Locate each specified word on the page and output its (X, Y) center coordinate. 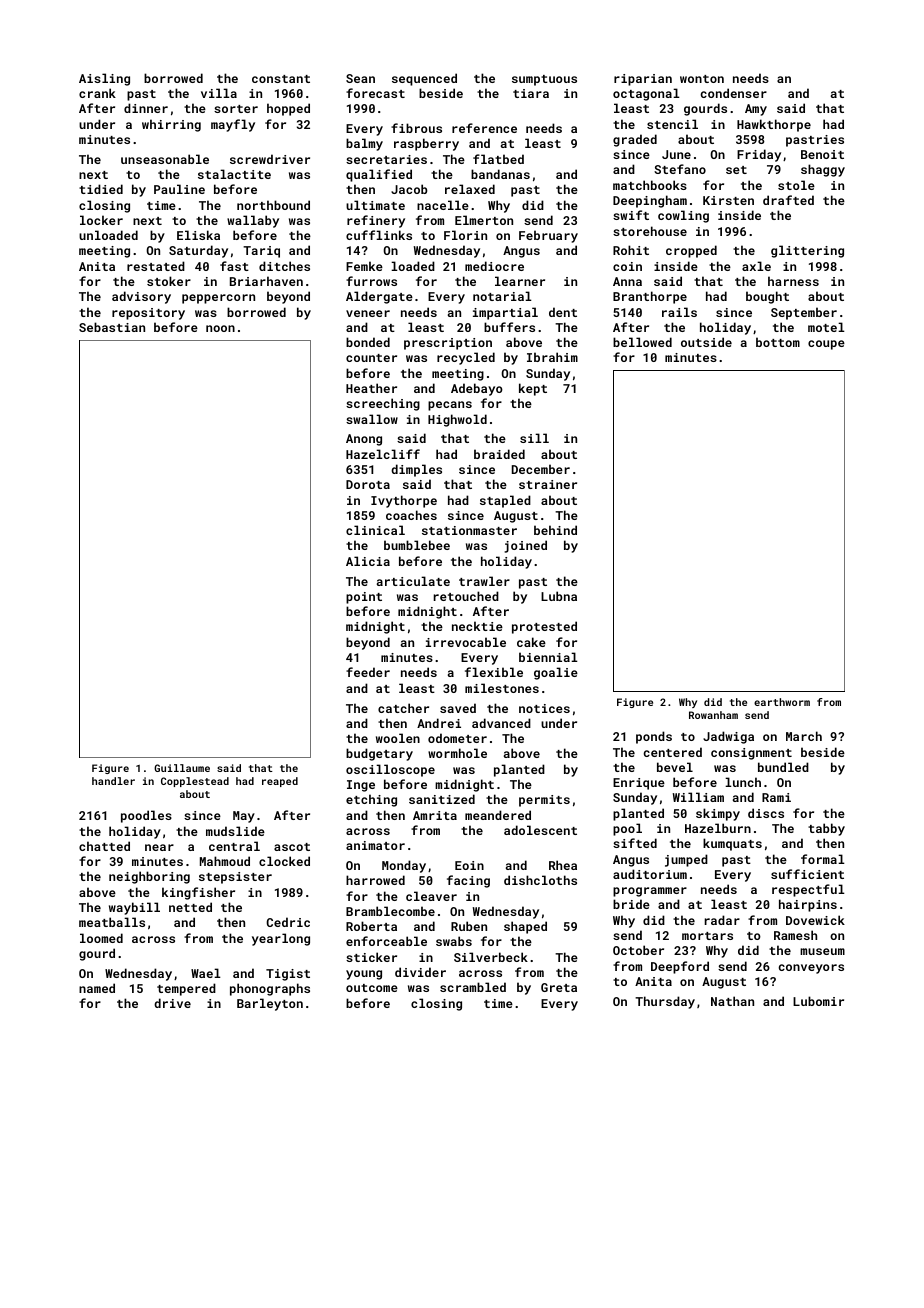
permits (544, 801)
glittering (807, 251)
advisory (141, 297)
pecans (450, 406)
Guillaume (182, 768)
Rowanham (713, 715)
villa (219, 93)
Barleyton (270, 1004)
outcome (372, 988)
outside (706, 342)
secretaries (386, 159)
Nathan (732, 1001)
